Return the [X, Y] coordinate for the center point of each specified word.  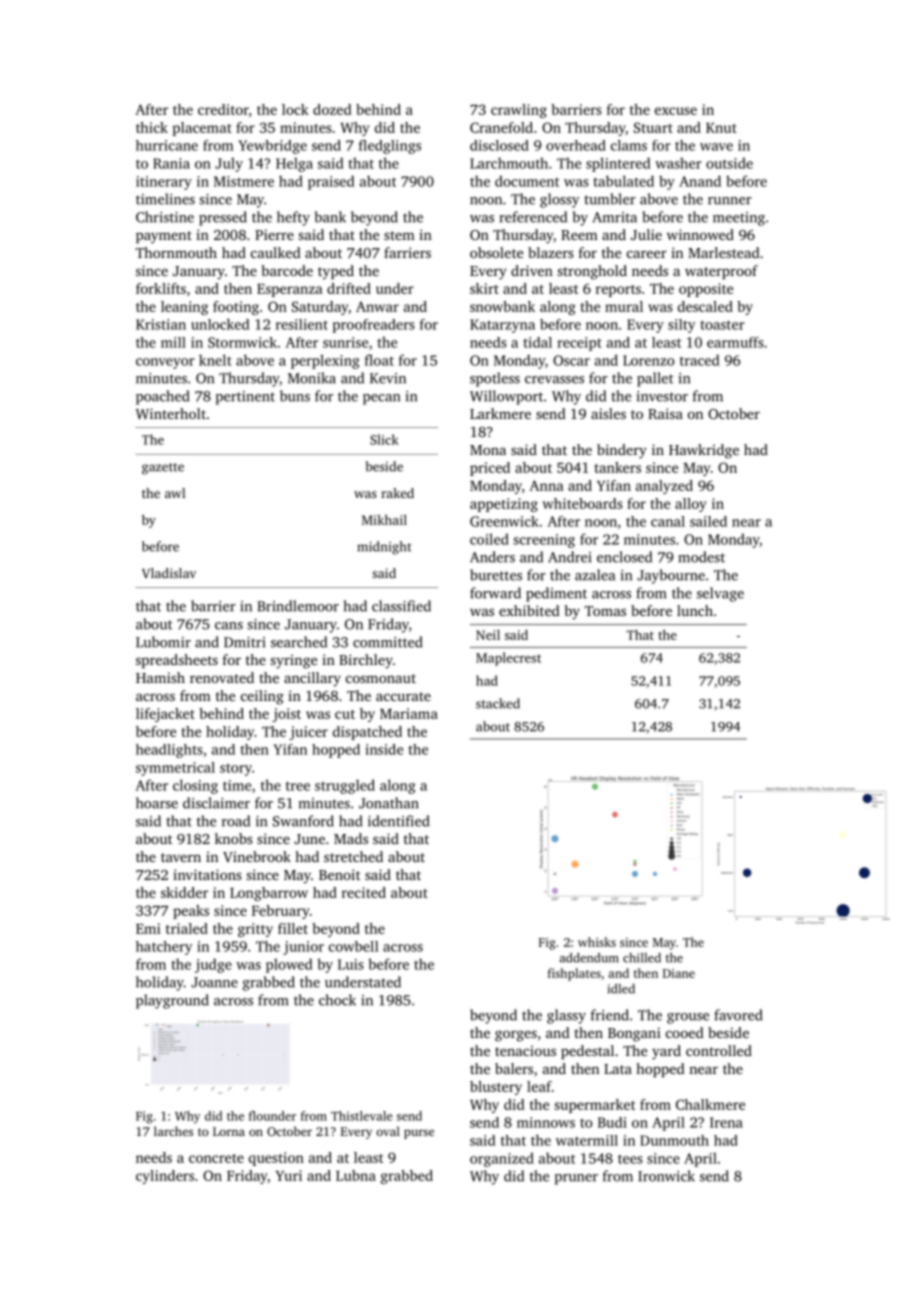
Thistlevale [362, 1116]
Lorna [229, 1131]
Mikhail [384, 520]
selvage [720, 594]
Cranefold [501, 127]
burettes [496, 575]
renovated [222, 677]
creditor [223, 109]
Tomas [605, 611]
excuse [676, 111]
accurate [403, 696]
